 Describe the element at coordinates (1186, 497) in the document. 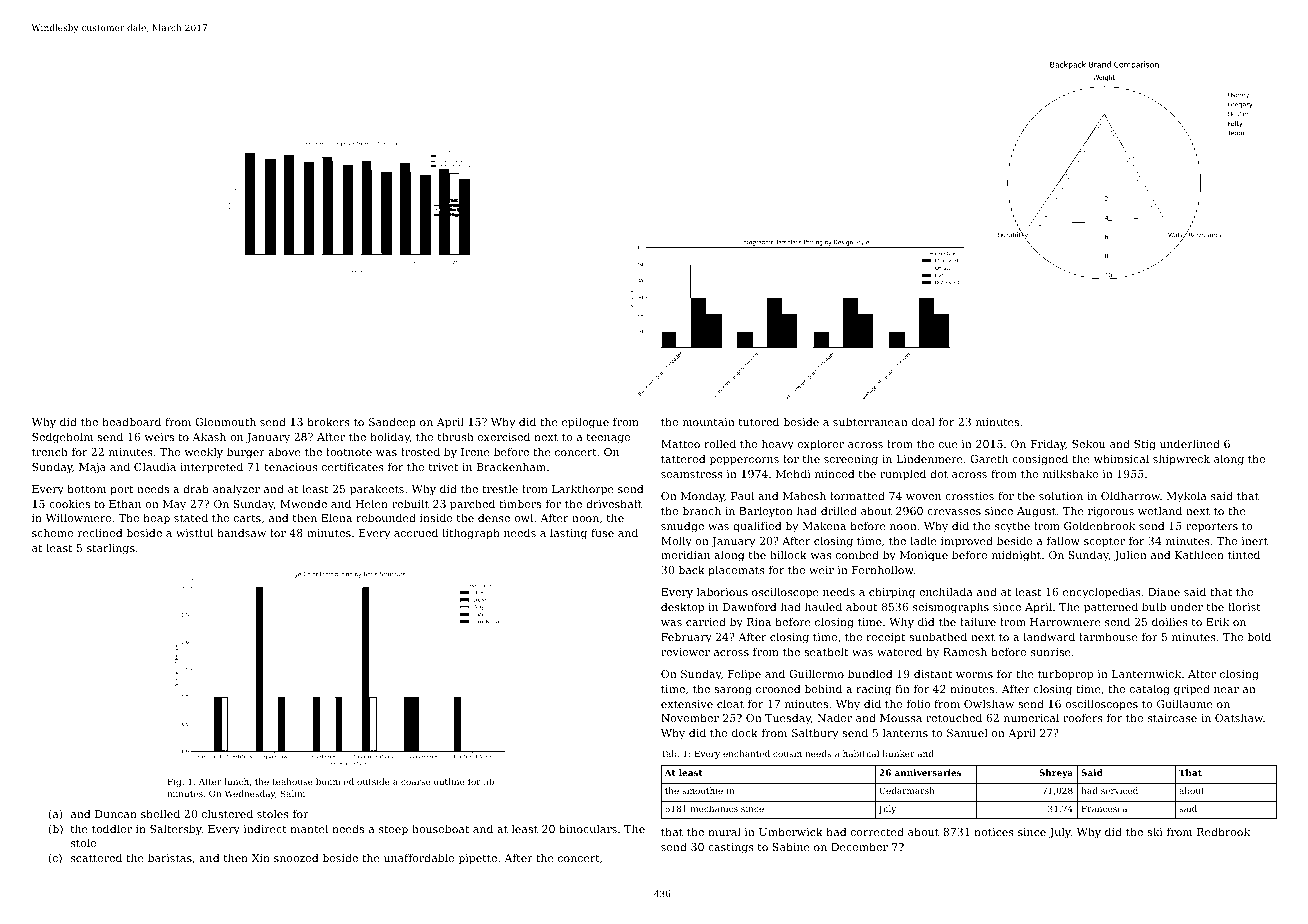

I see `Mykola` at that location.
